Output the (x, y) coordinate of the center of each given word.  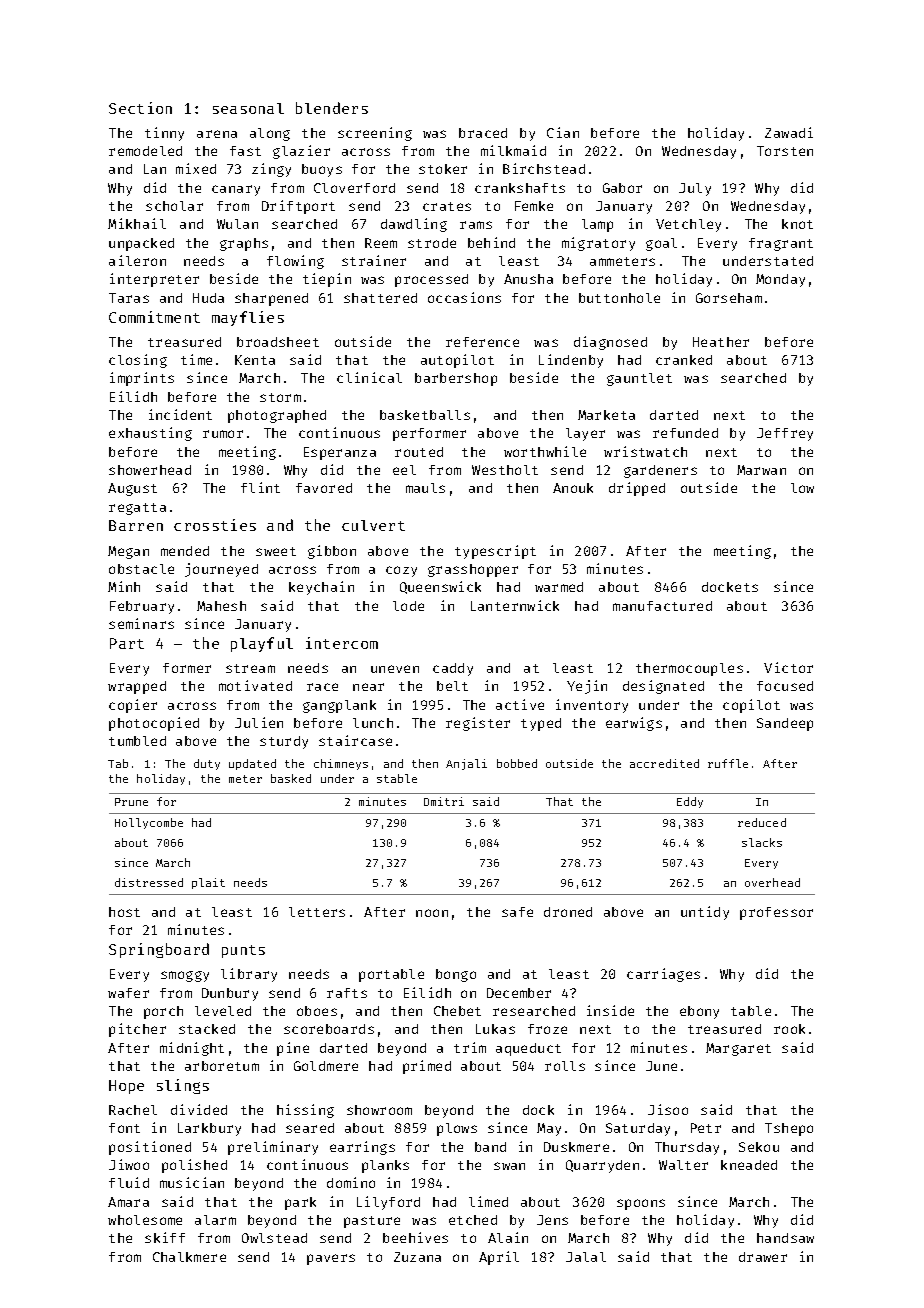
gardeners (660, 471)
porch (163, 1012)
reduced (762, 822)
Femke (534, 206)
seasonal (248, 108)
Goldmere (326, 1066)
